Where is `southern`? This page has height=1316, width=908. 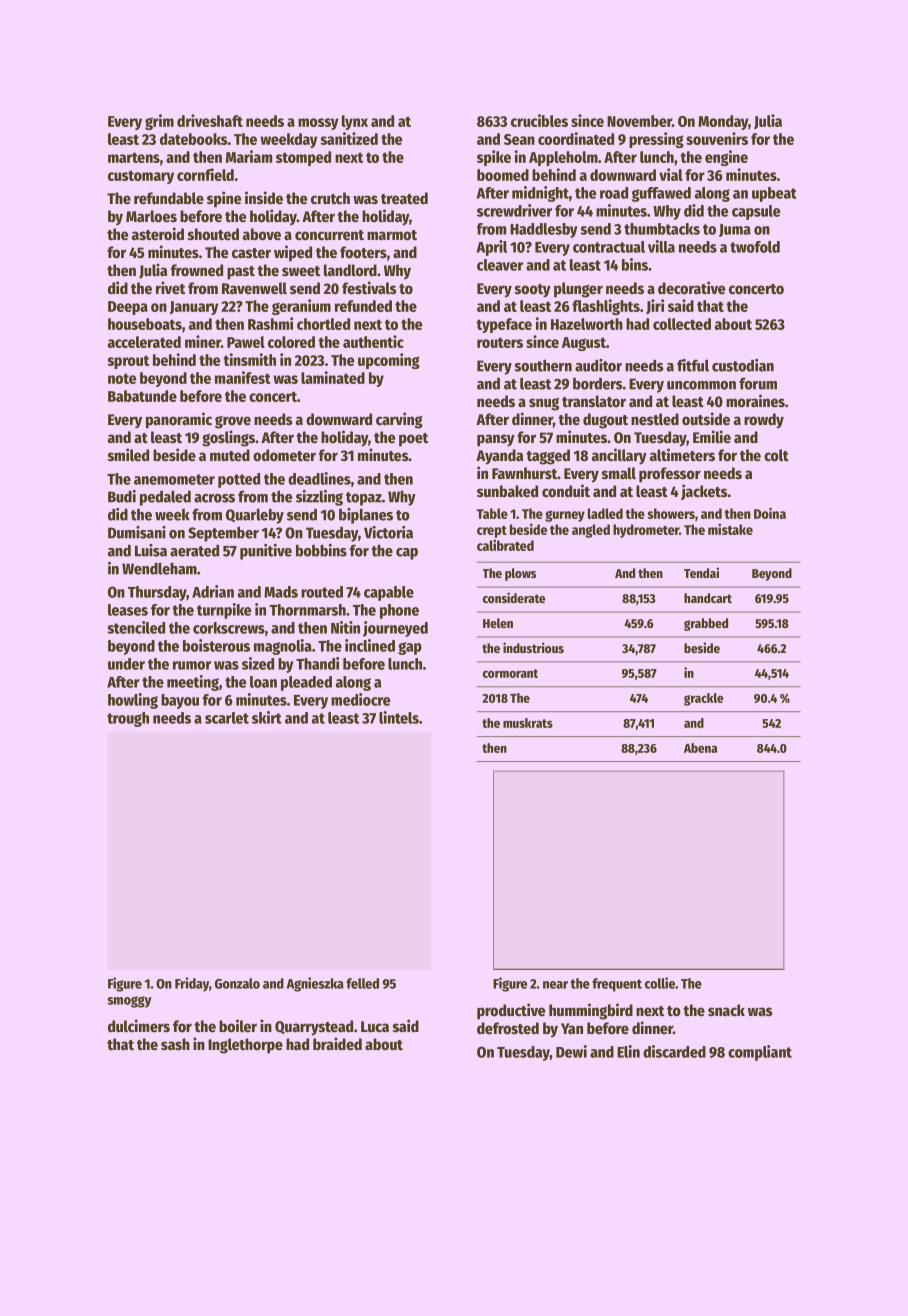
southern is located at coordinates (543, 365).
